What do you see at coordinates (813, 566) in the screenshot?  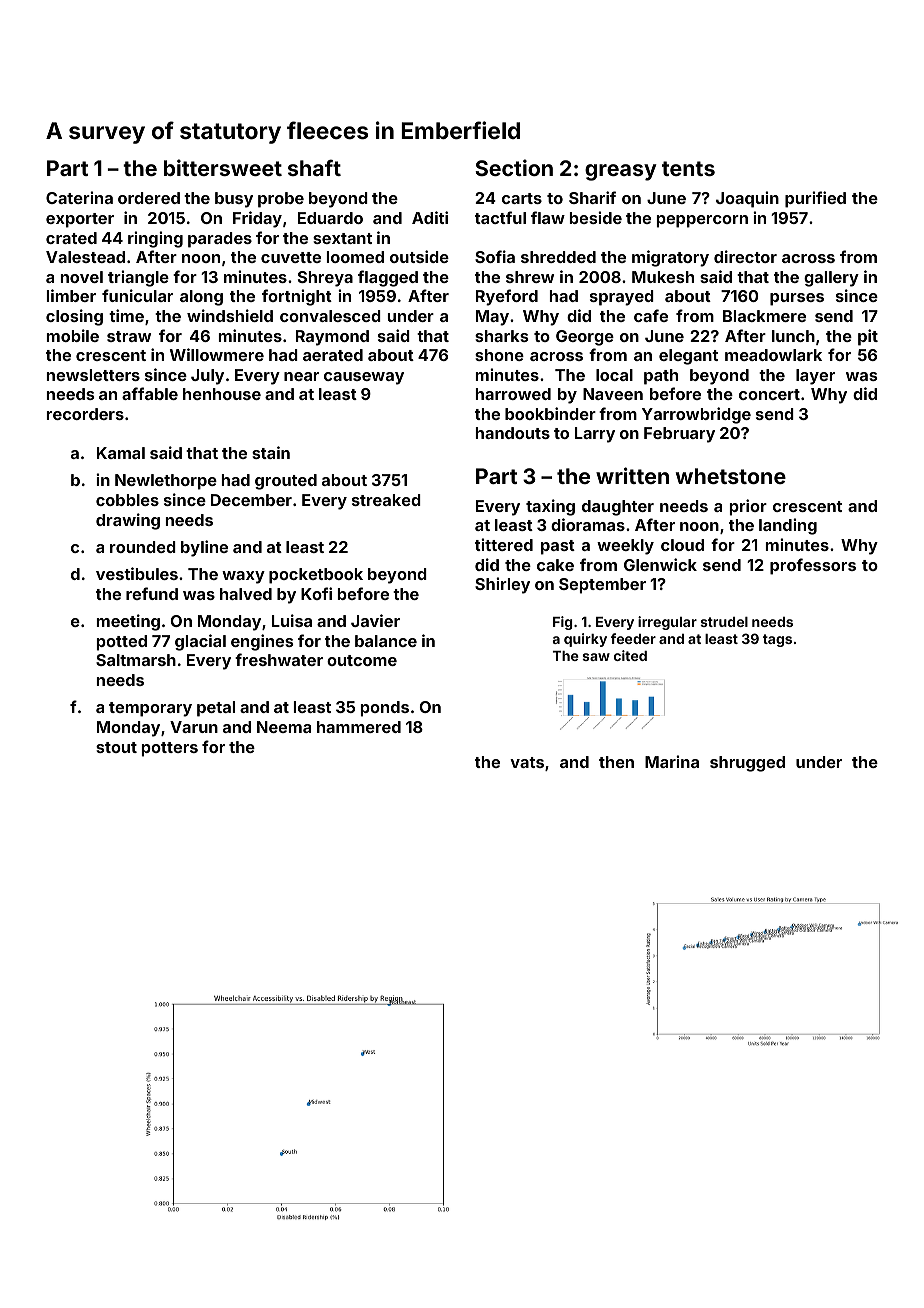 I see `professors` at bounding box center [813, 566].
